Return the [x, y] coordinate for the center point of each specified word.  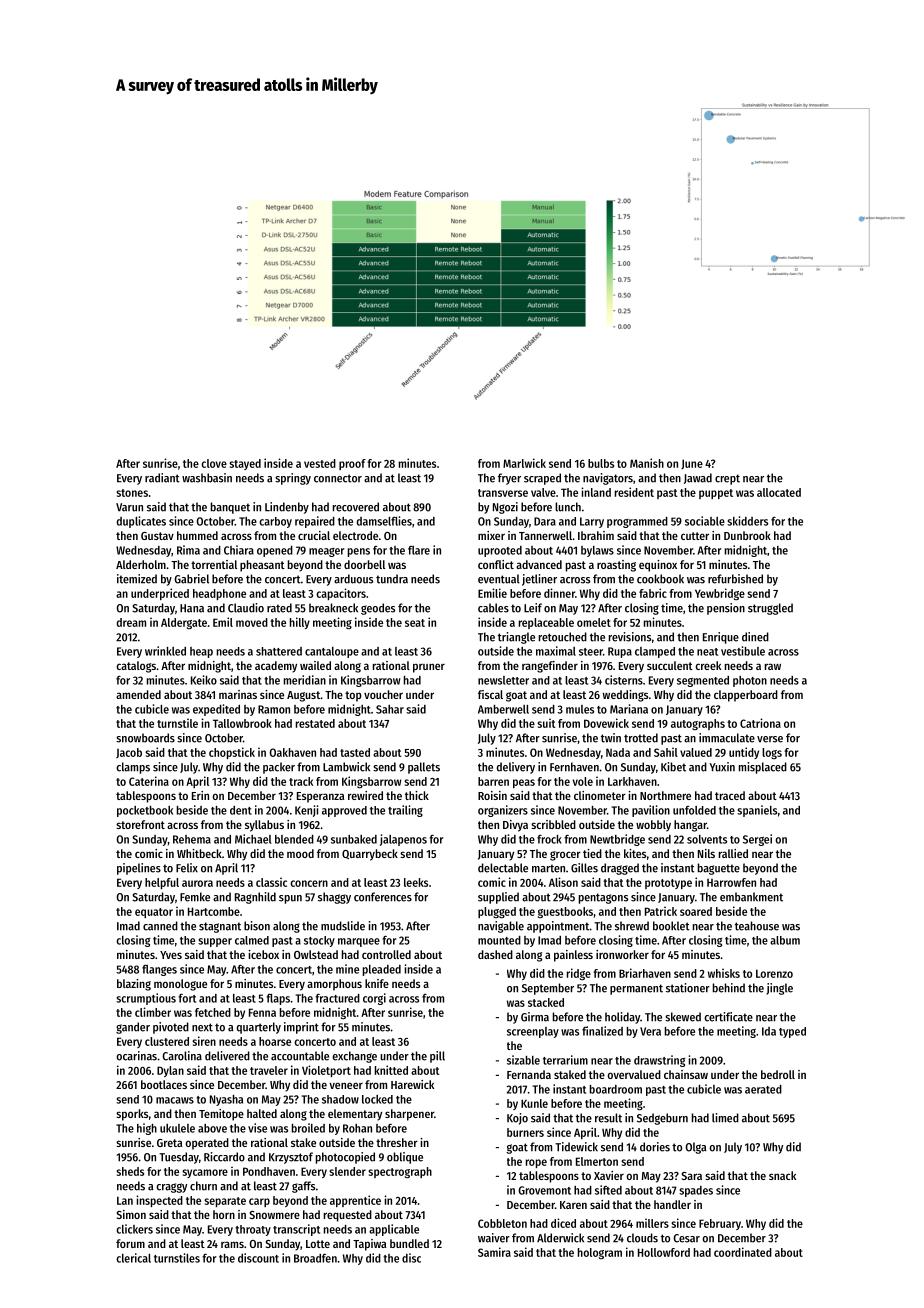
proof [352, 464]
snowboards [145, 738]
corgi [374, 999]
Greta [170, 1143]
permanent [636, 989]
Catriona [760, 723]
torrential [214, 564]
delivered [227, 1056]
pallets [424, 768]
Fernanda [529, 1074]
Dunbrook [747, 535]
